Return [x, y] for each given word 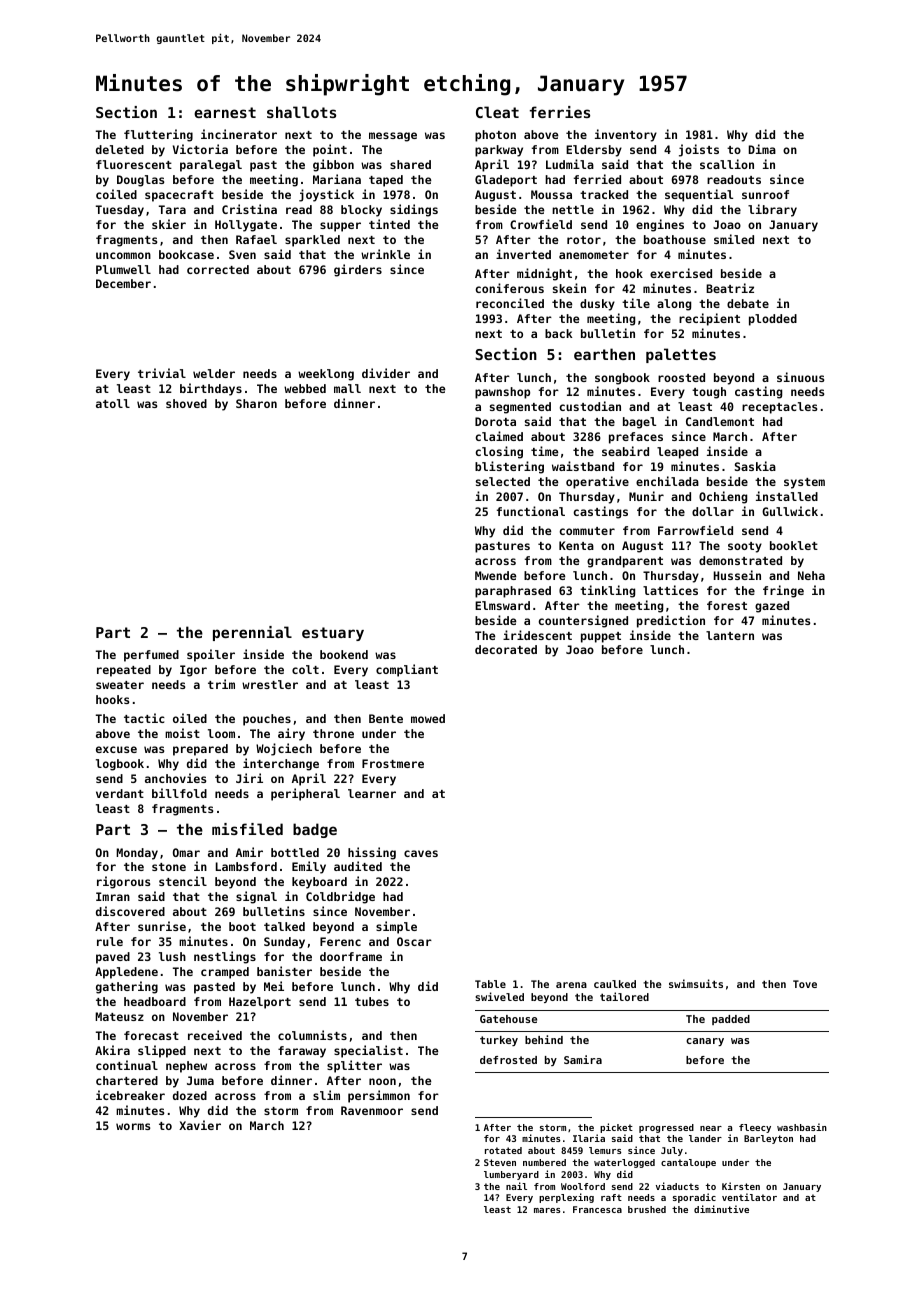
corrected [218, 269]
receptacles [779, 408]
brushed [647, 1209]
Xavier [200, 1125]
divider [386, 373]
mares [547, 1210]
